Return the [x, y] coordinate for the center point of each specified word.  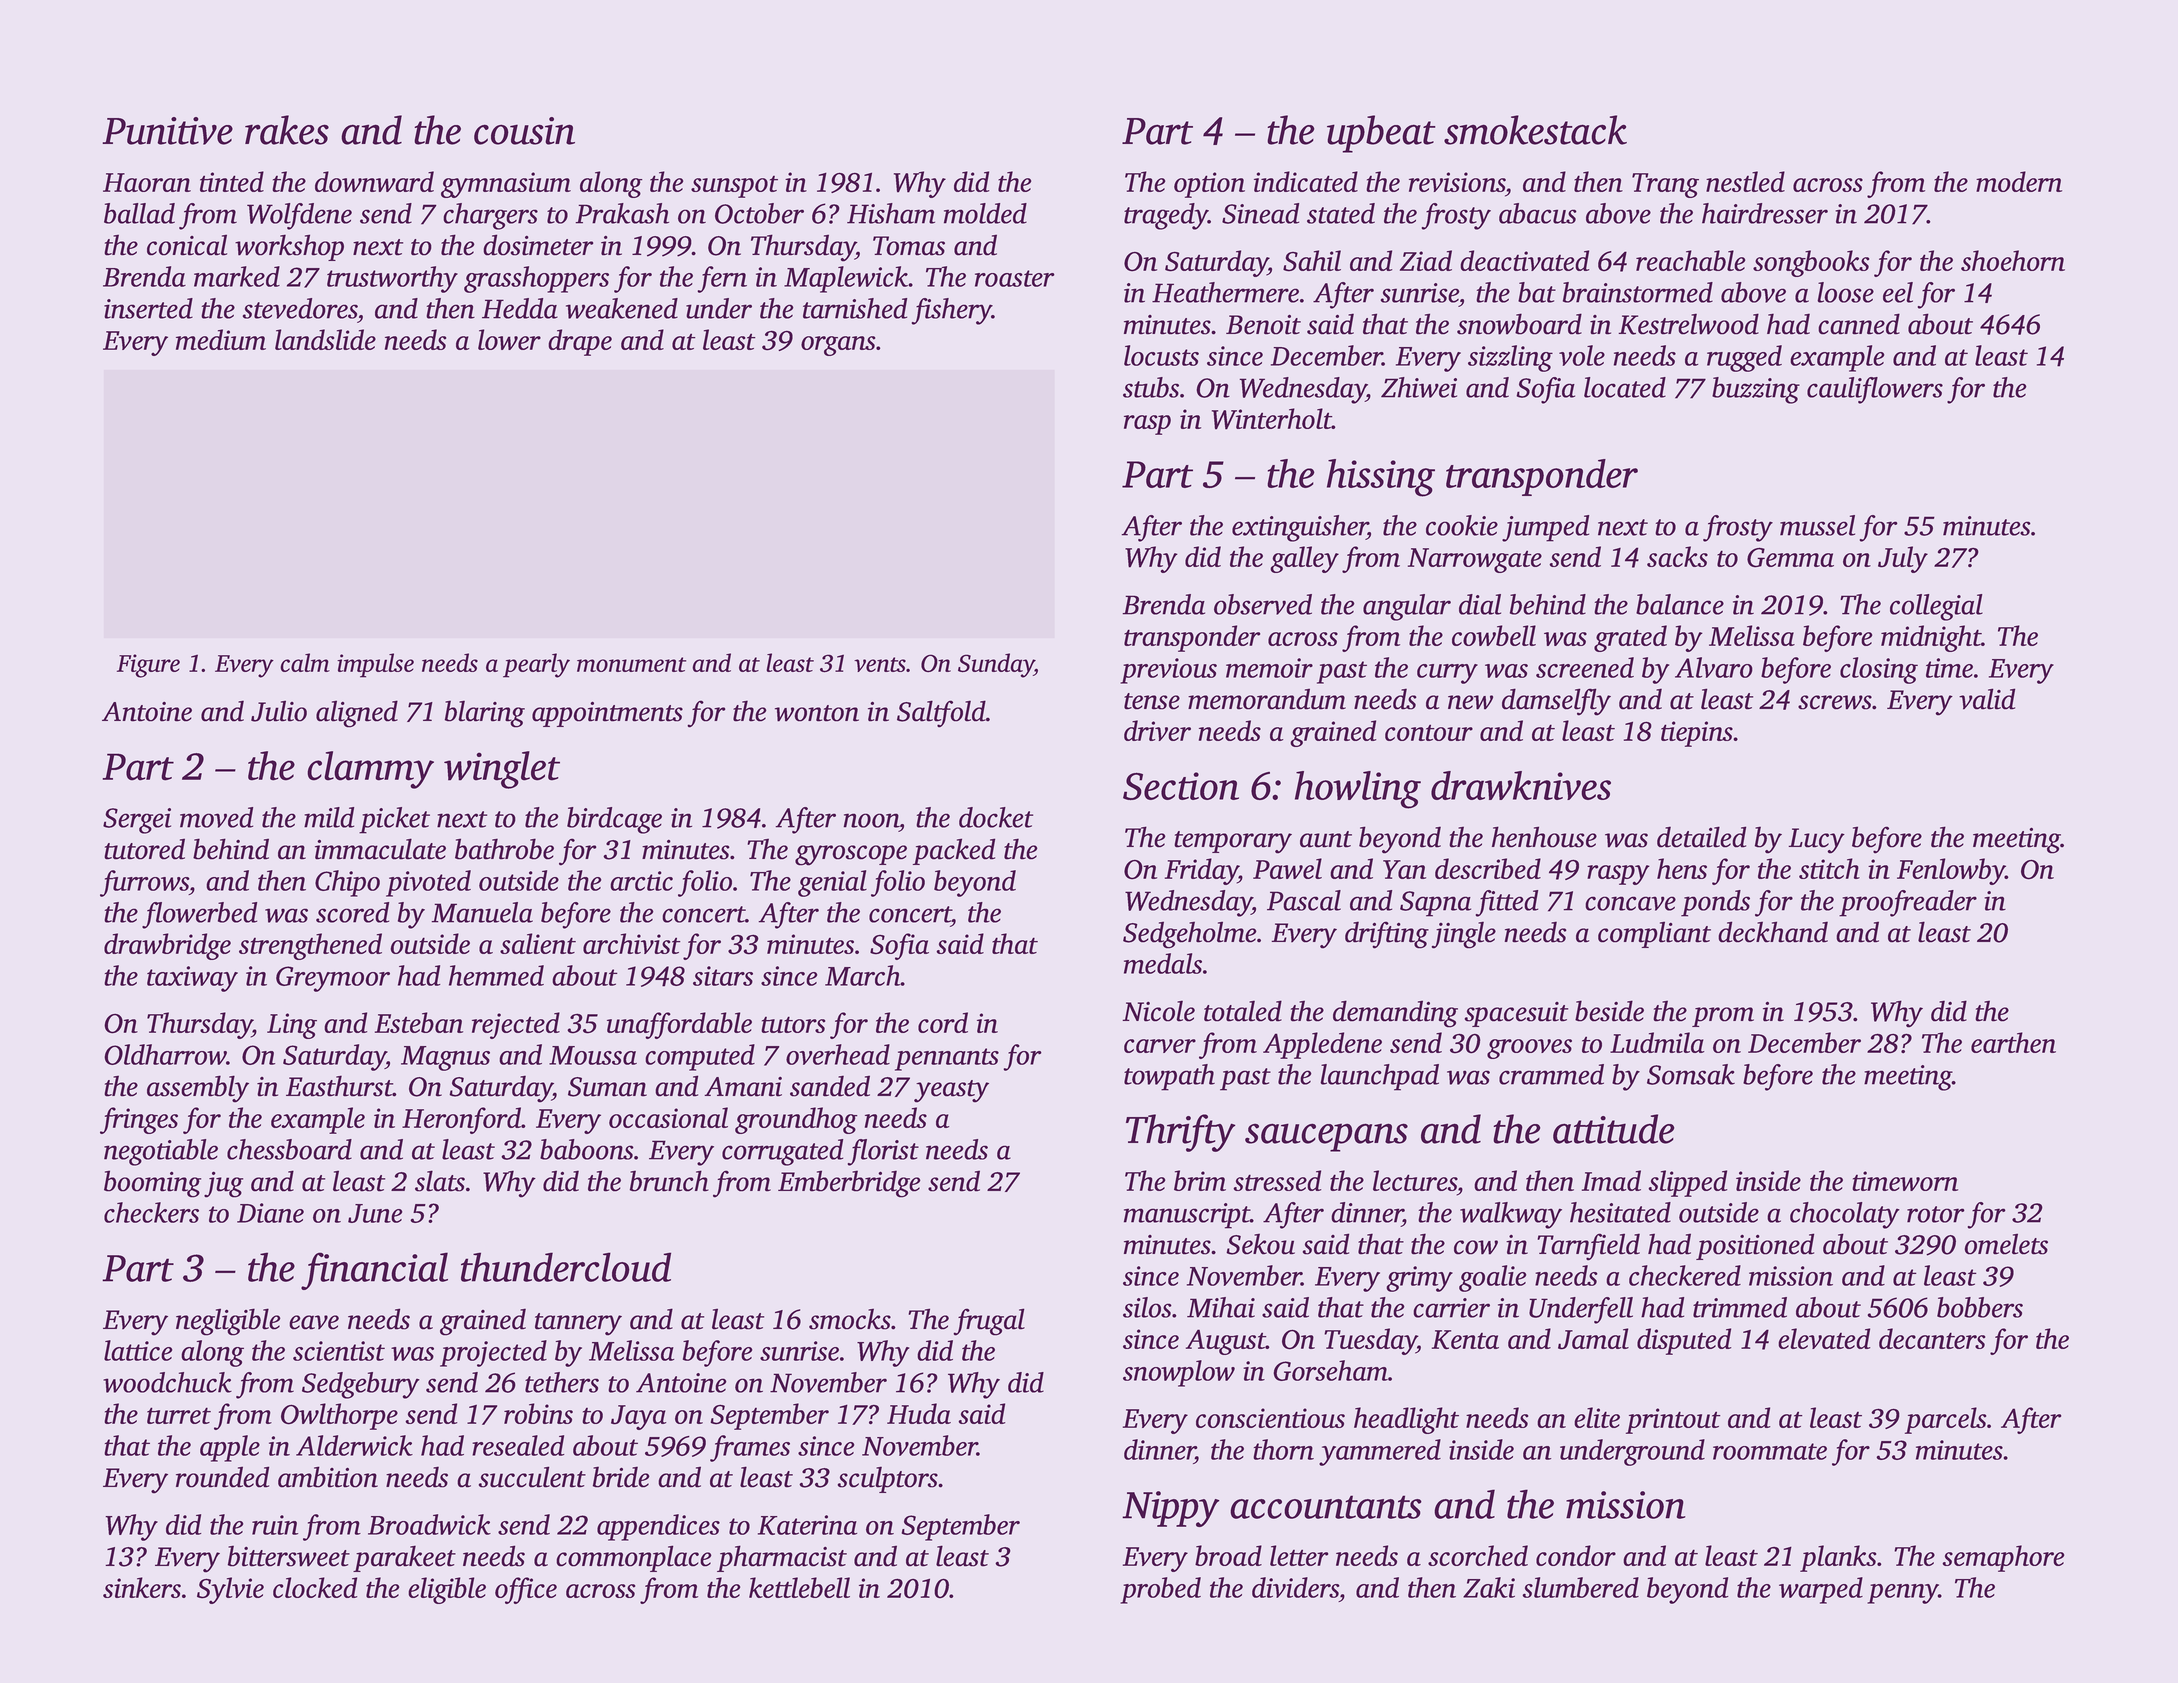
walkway [1511, 1215]
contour [1429, 732]
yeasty [951, 1091]
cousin [524, 131]
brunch [669, 1181]
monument [631, 664]
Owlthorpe [339, 1416]
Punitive [167, 131]
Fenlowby [1951, 871]
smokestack [1535, 130]
